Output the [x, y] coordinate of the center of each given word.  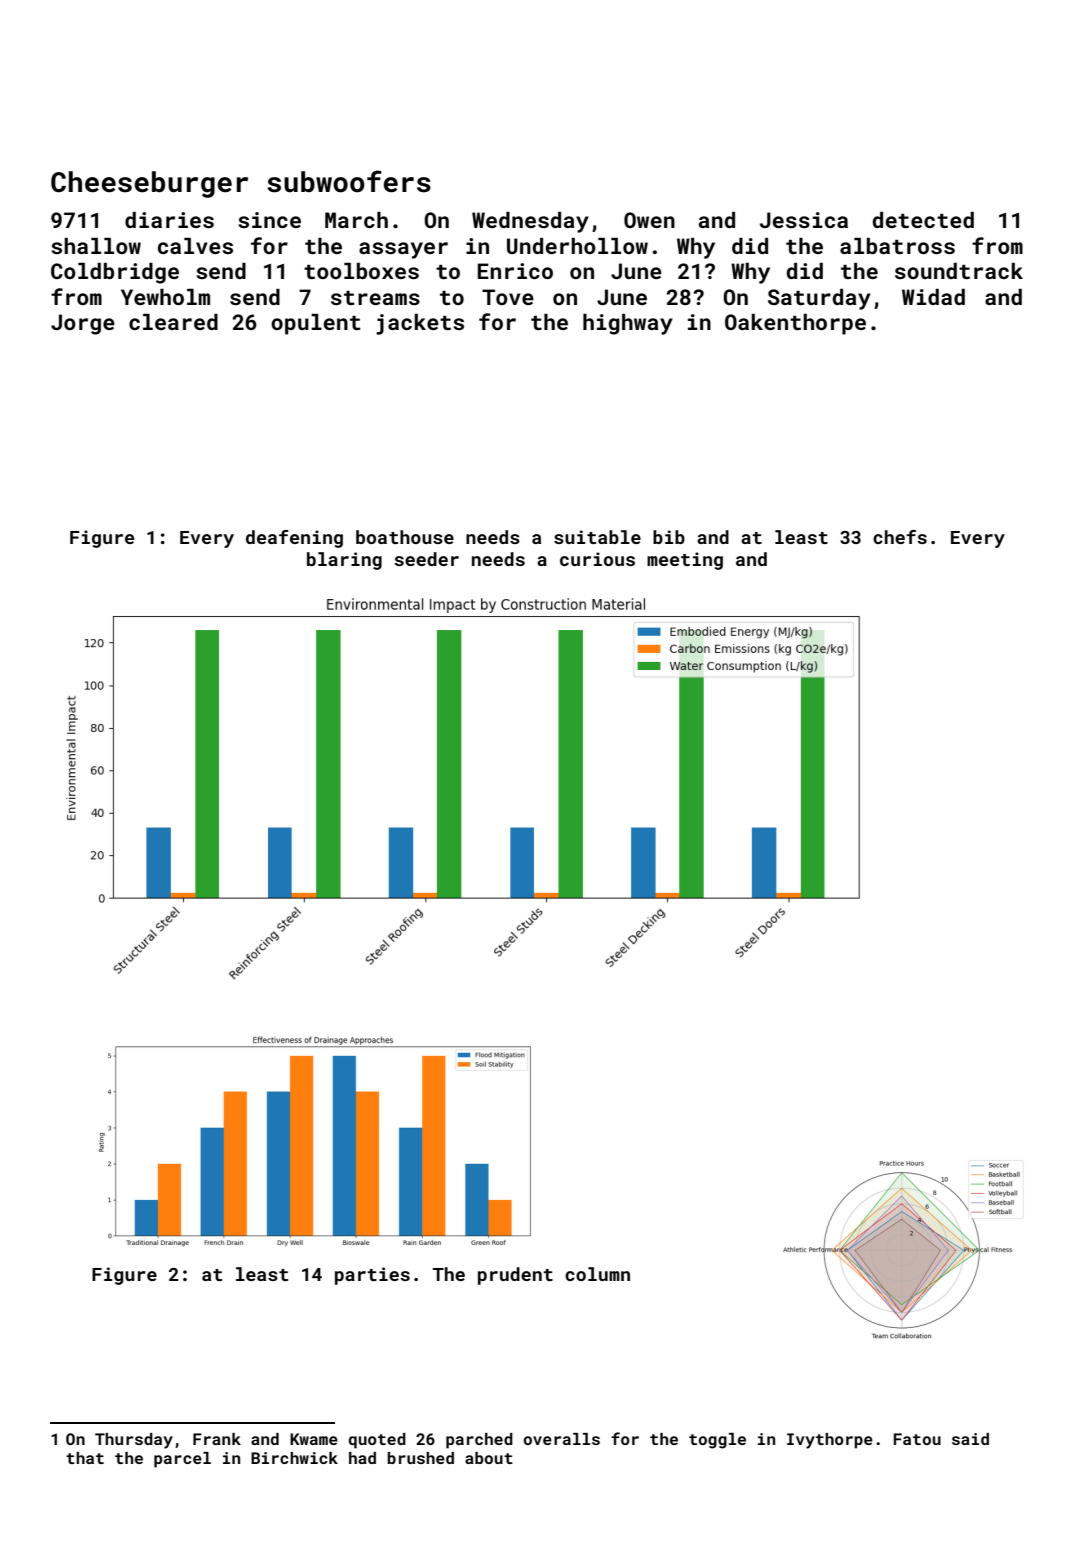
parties [372, 1276]
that [85, 1458]
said [970, 1439]
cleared [173, 322]
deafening [294, 539]
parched [479, 1441]
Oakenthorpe [795, 324]
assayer [403, 250]
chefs [900, 537]
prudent [515, 1276]
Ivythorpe [830, 1441]
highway [628, 324]
